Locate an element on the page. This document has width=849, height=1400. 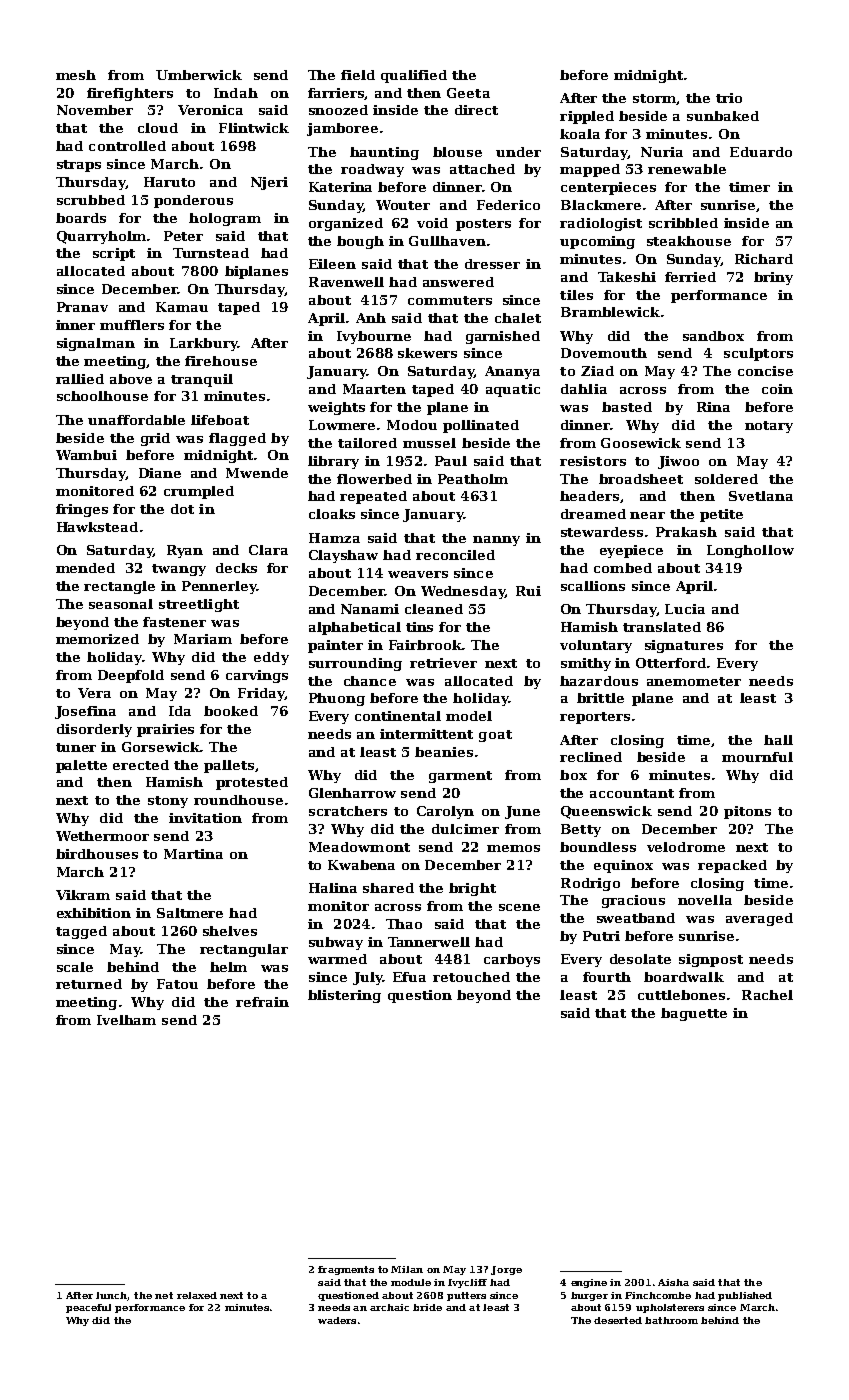
dresser is located at coordinates (492, 264).
